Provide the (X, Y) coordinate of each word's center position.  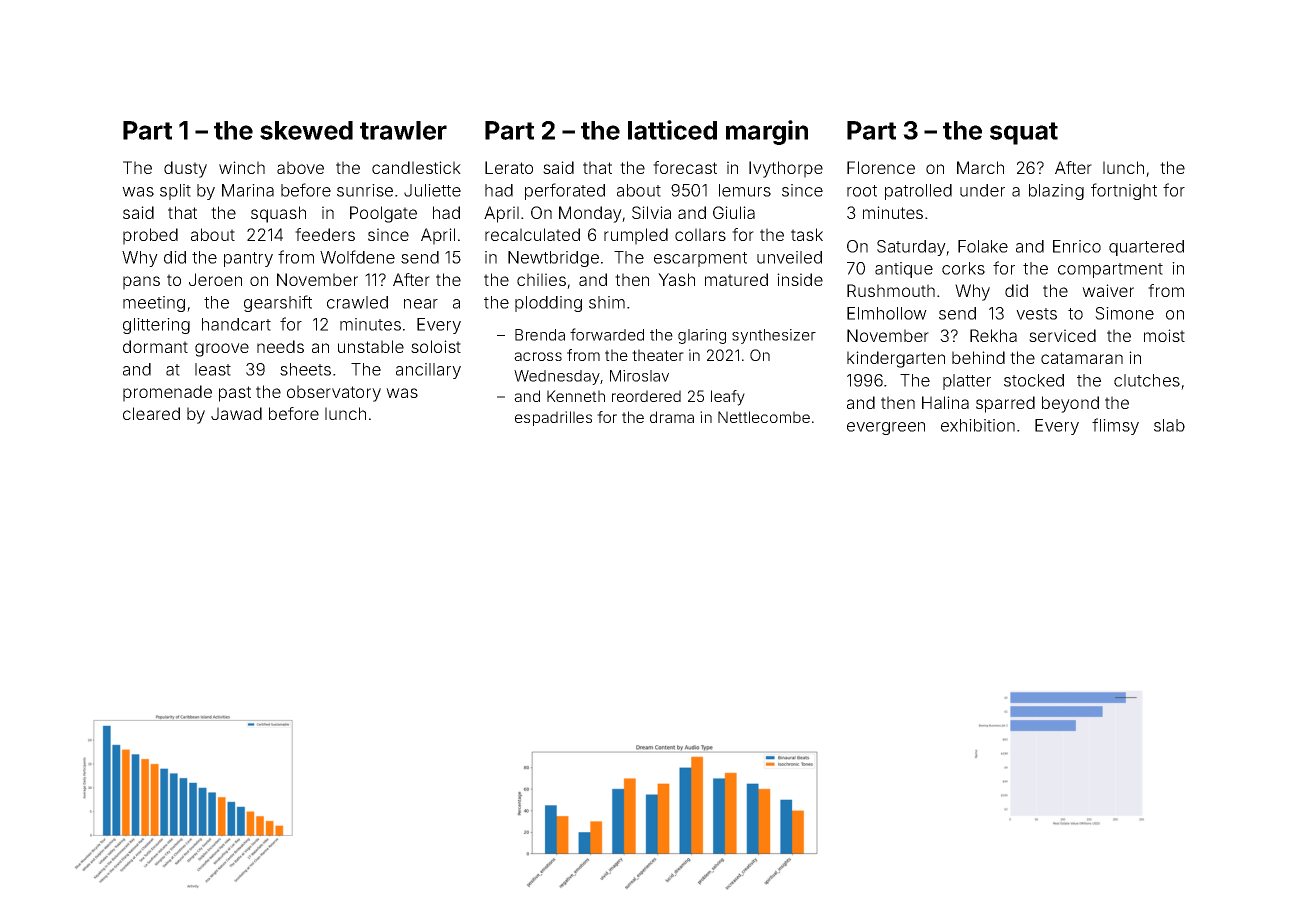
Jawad (236, 413)
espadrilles (553, 418)
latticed (672, 130)
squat (1024, 133)
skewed (306, 130)
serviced (1062, 335)
